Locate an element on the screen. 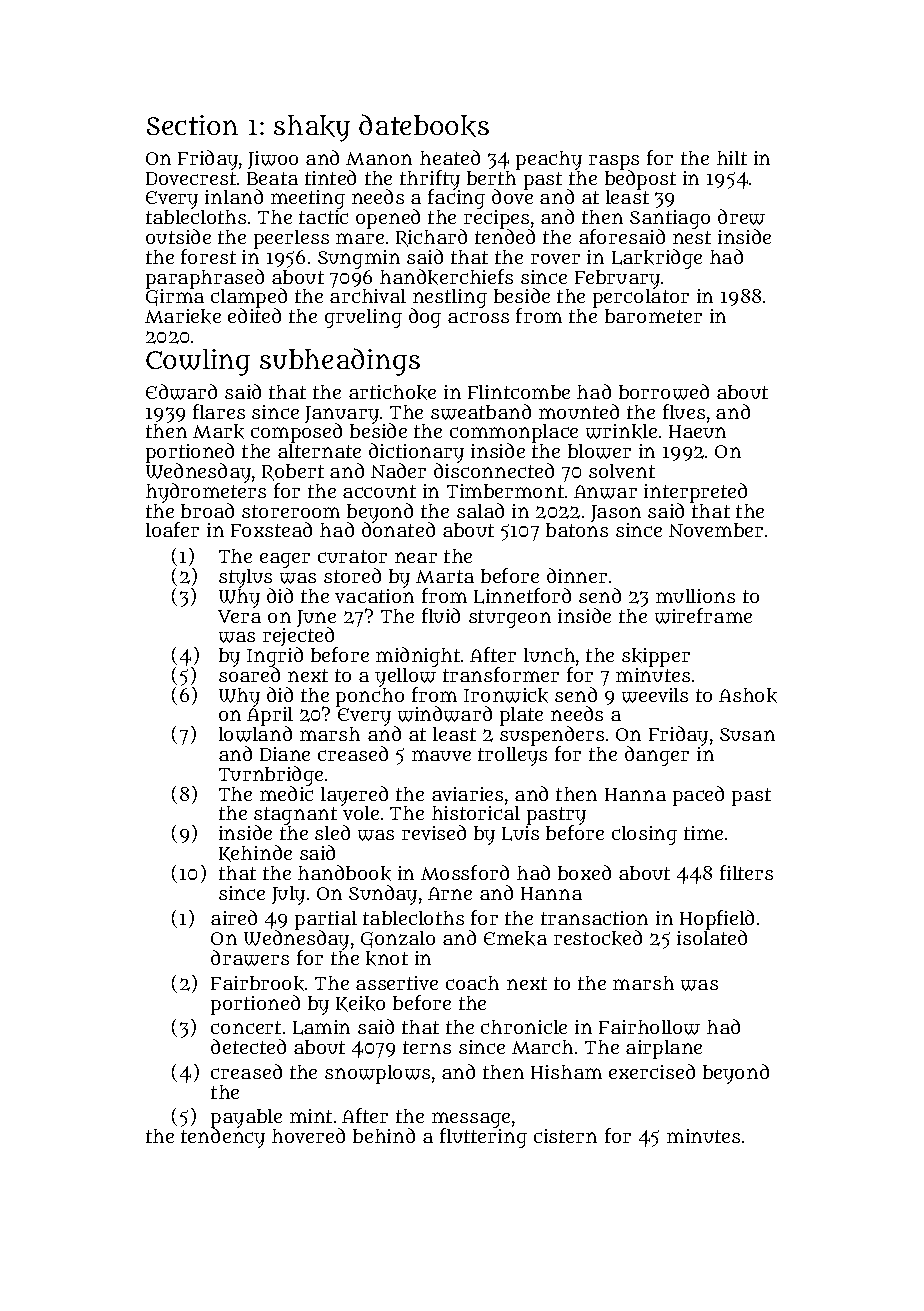 The image size is (924, 1311). medic is located at coordinates (286, 793).
